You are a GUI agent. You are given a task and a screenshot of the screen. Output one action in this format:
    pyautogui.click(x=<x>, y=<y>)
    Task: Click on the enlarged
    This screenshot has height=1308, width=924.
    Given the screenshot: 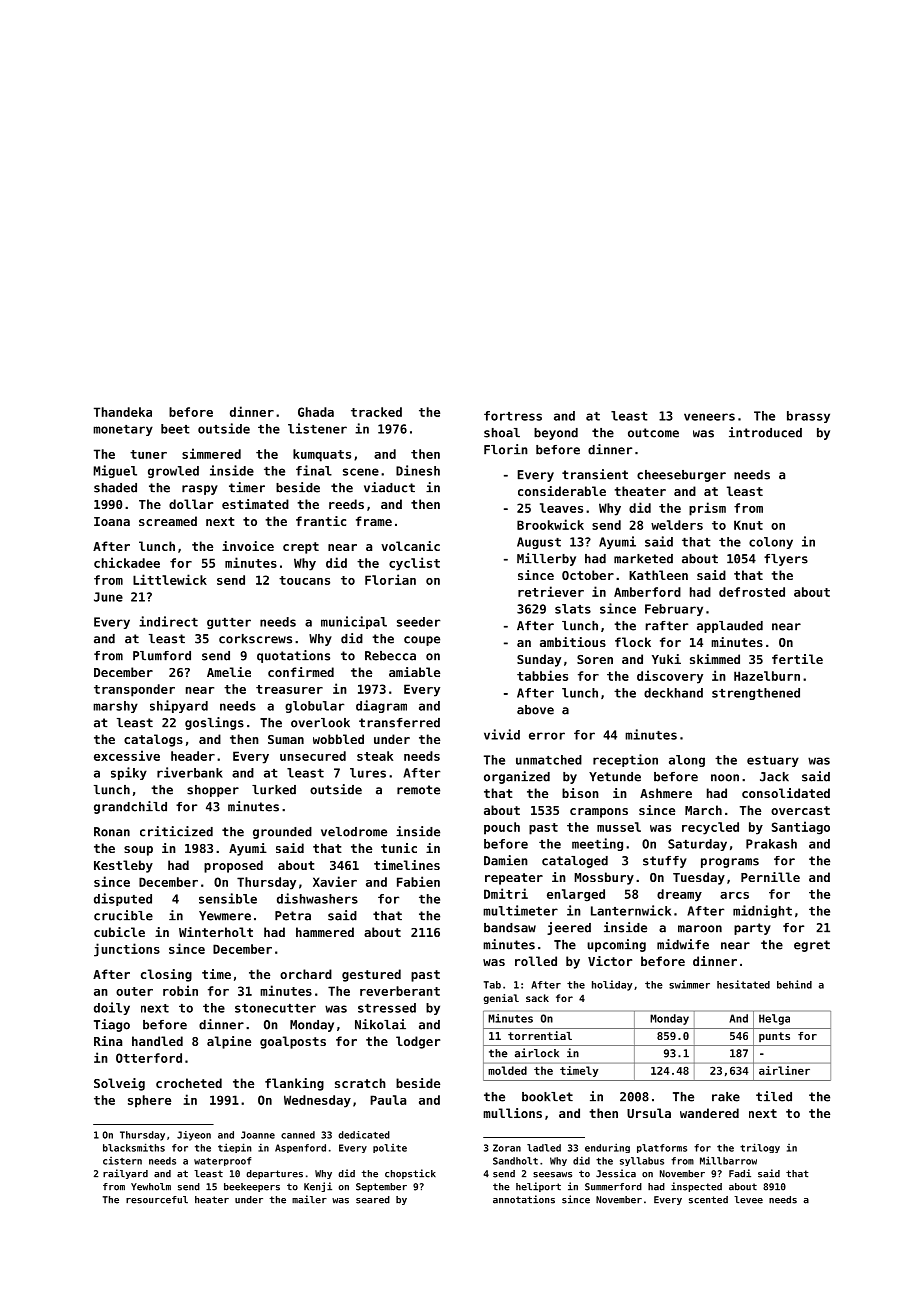 What is the action you would take?
    pyautogui.click(x=576, y=895)
